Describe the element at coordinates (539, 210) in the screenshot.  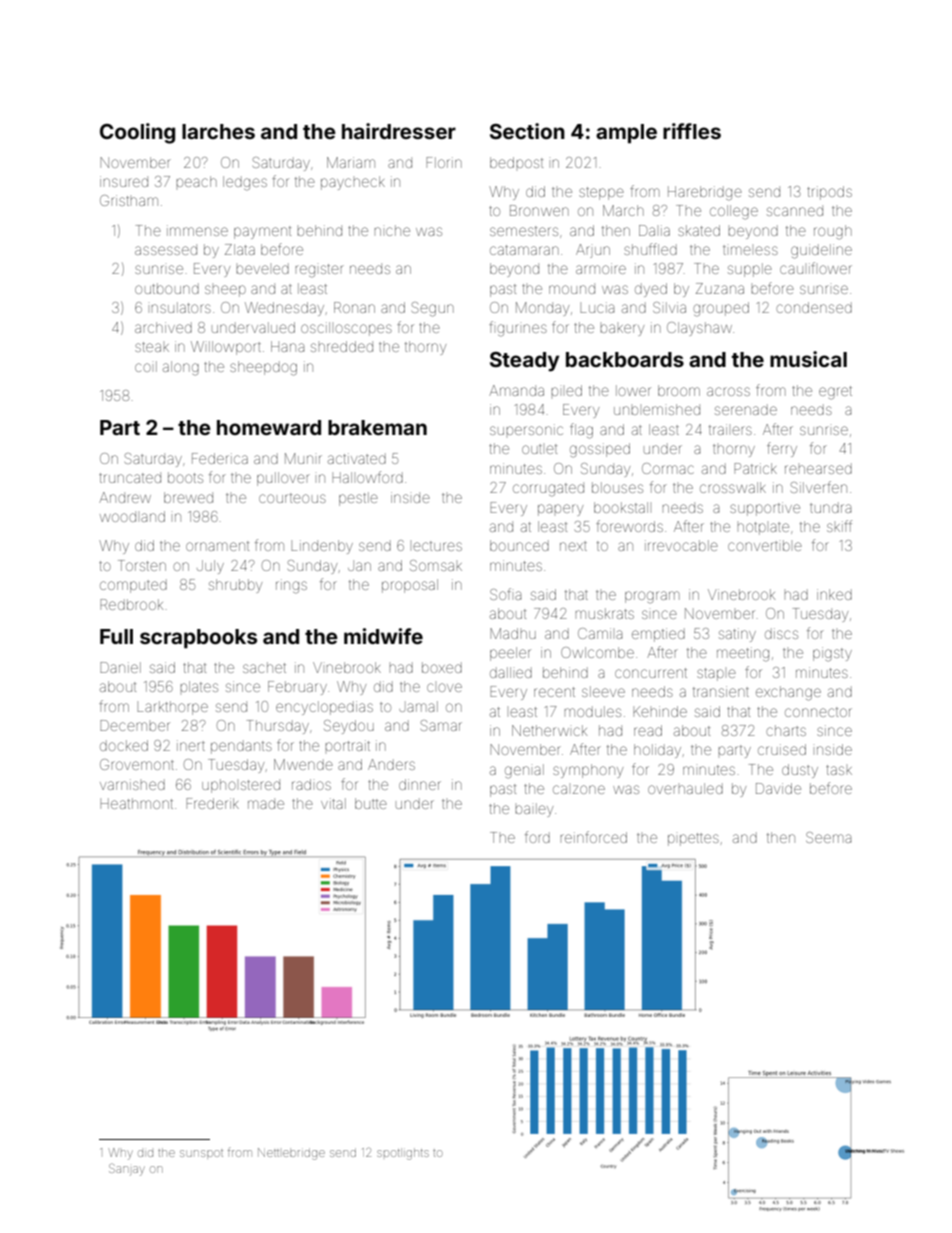
I see `Bronwen` at that location.
